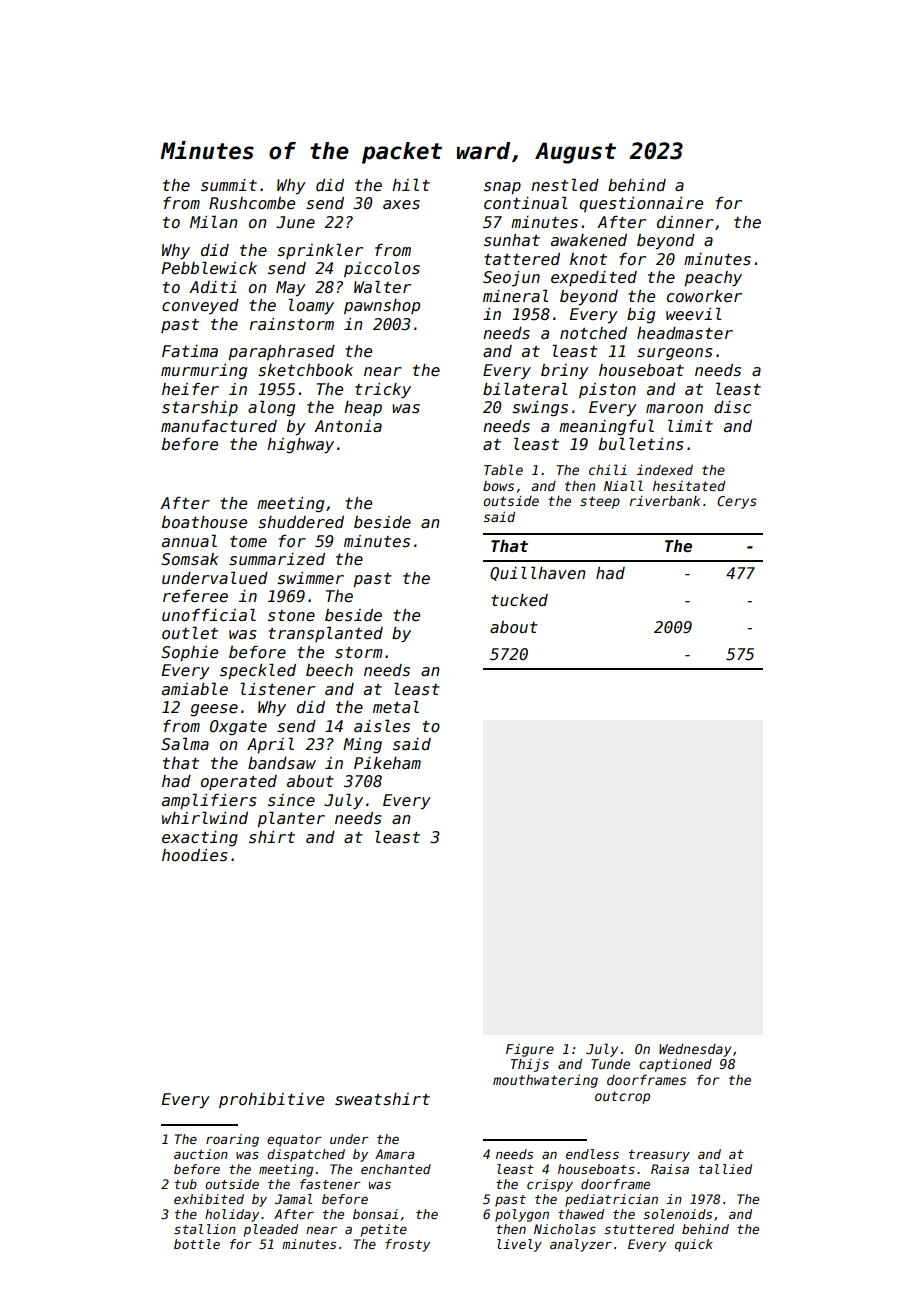  What do you see at coordinates (565, 184) in the image?
I see `nestled` at bounding box center [565, 184].
